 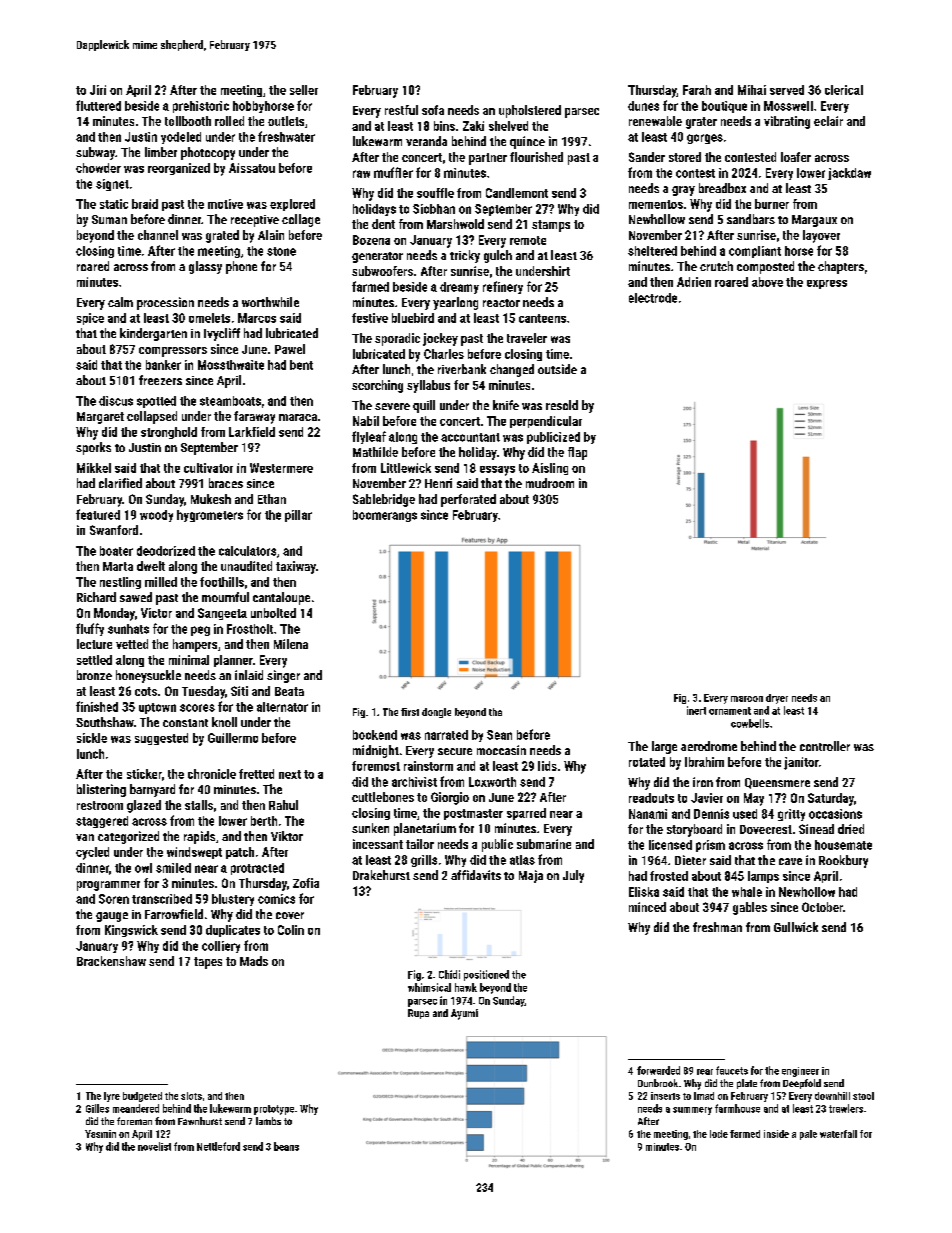 I want to click on upholstered, so click(x=530, y=111).
